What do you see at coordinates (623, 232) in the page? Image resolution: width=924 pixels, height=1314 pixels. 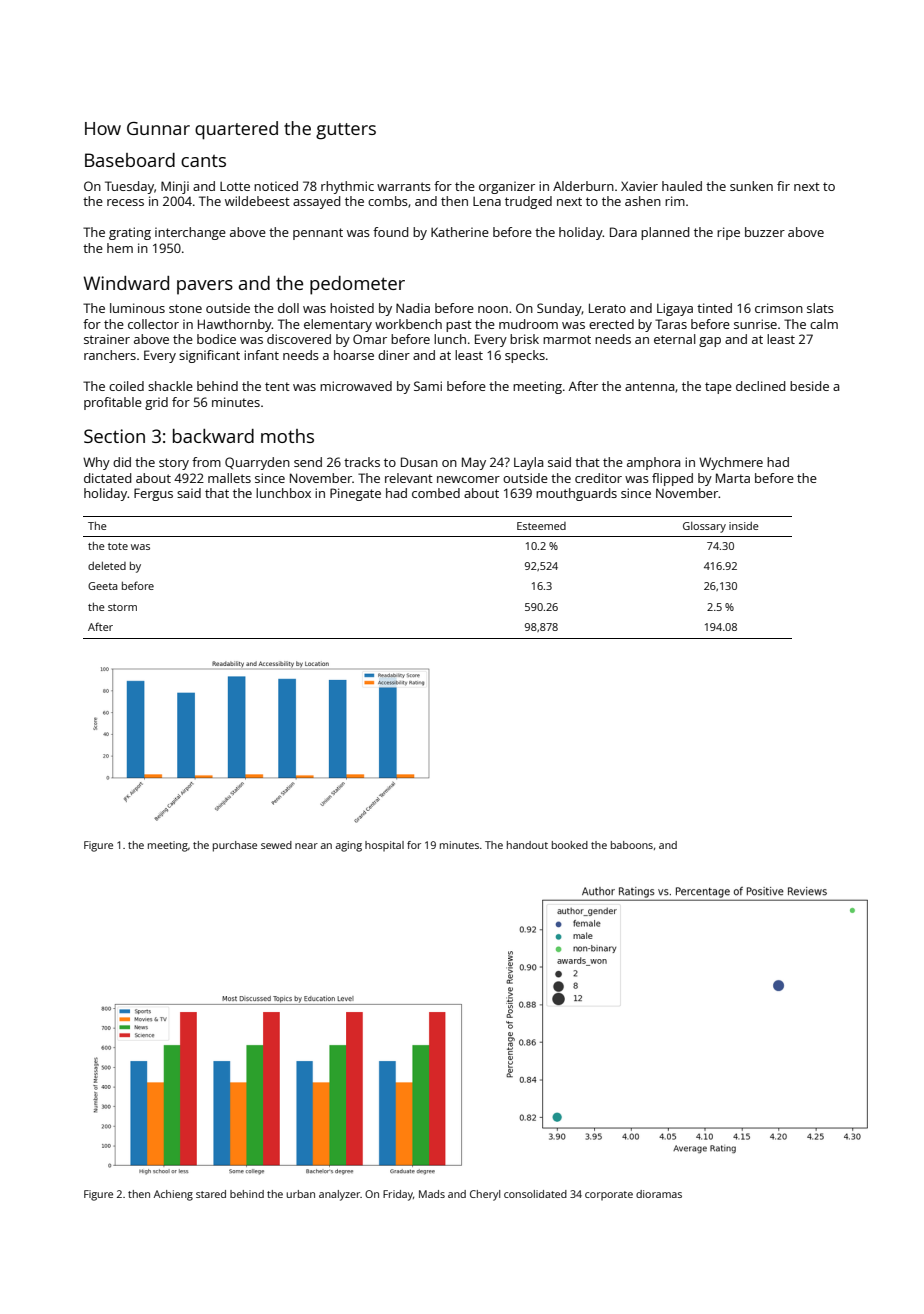 I see `Dara` at bounding box center [623, 232].
